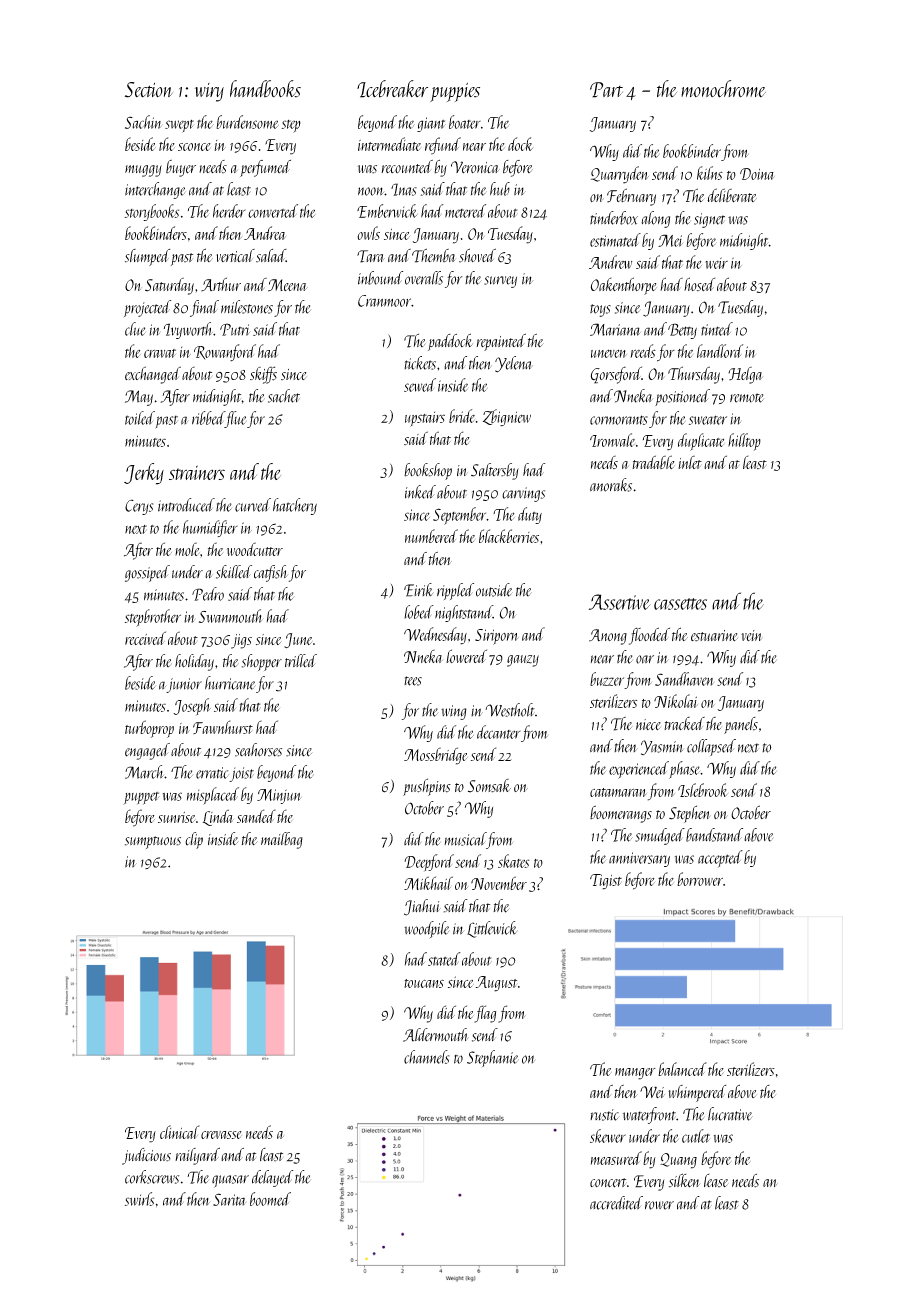  What do you see at coordinates (147, 751) in the screenshot?
I see `engaged` at bounding box center [147, 751].
